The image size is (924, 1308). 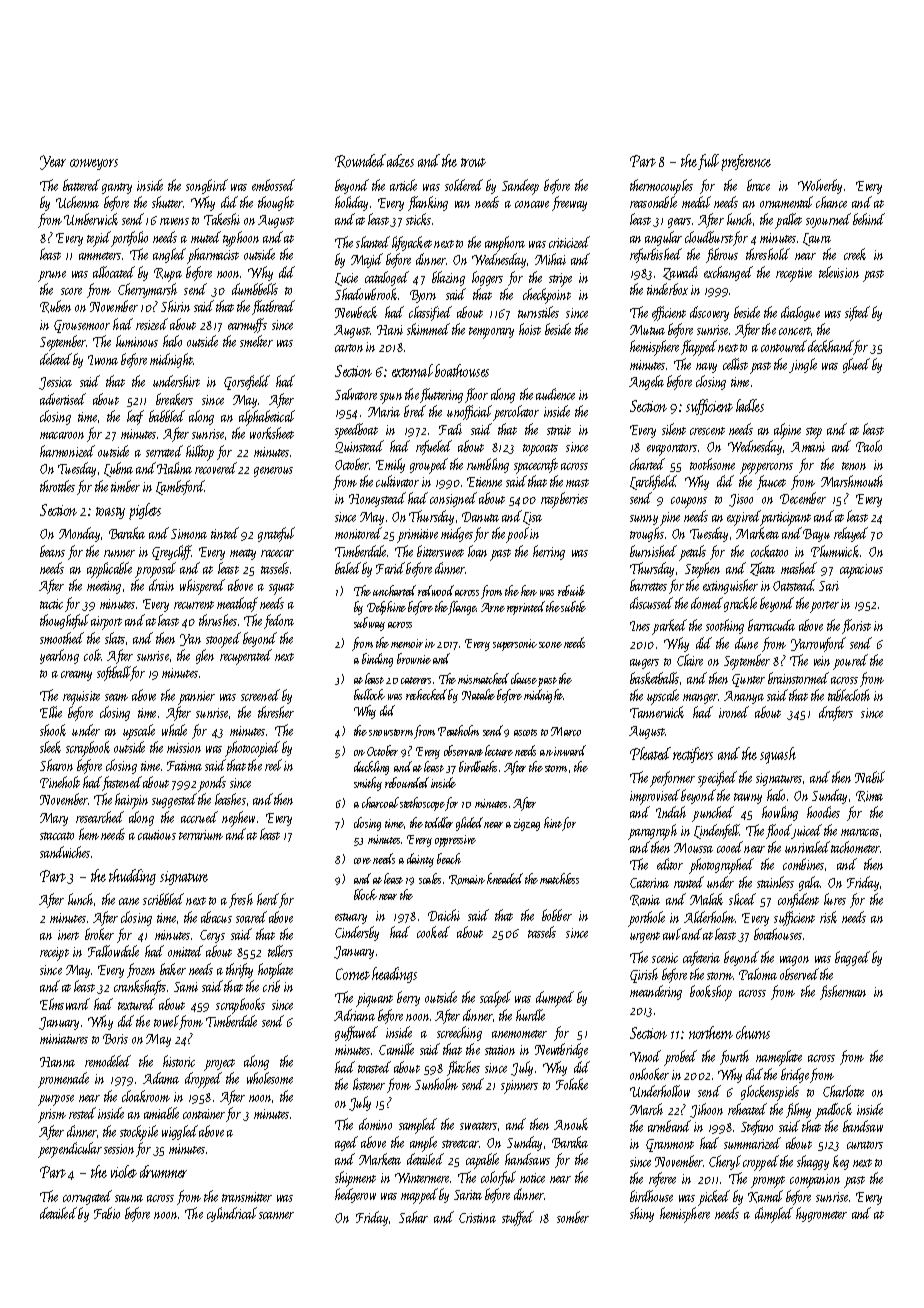 What do you see at coordinates (573, 606) in the page?
I see `subtle` at bounding box center [573, 606].
